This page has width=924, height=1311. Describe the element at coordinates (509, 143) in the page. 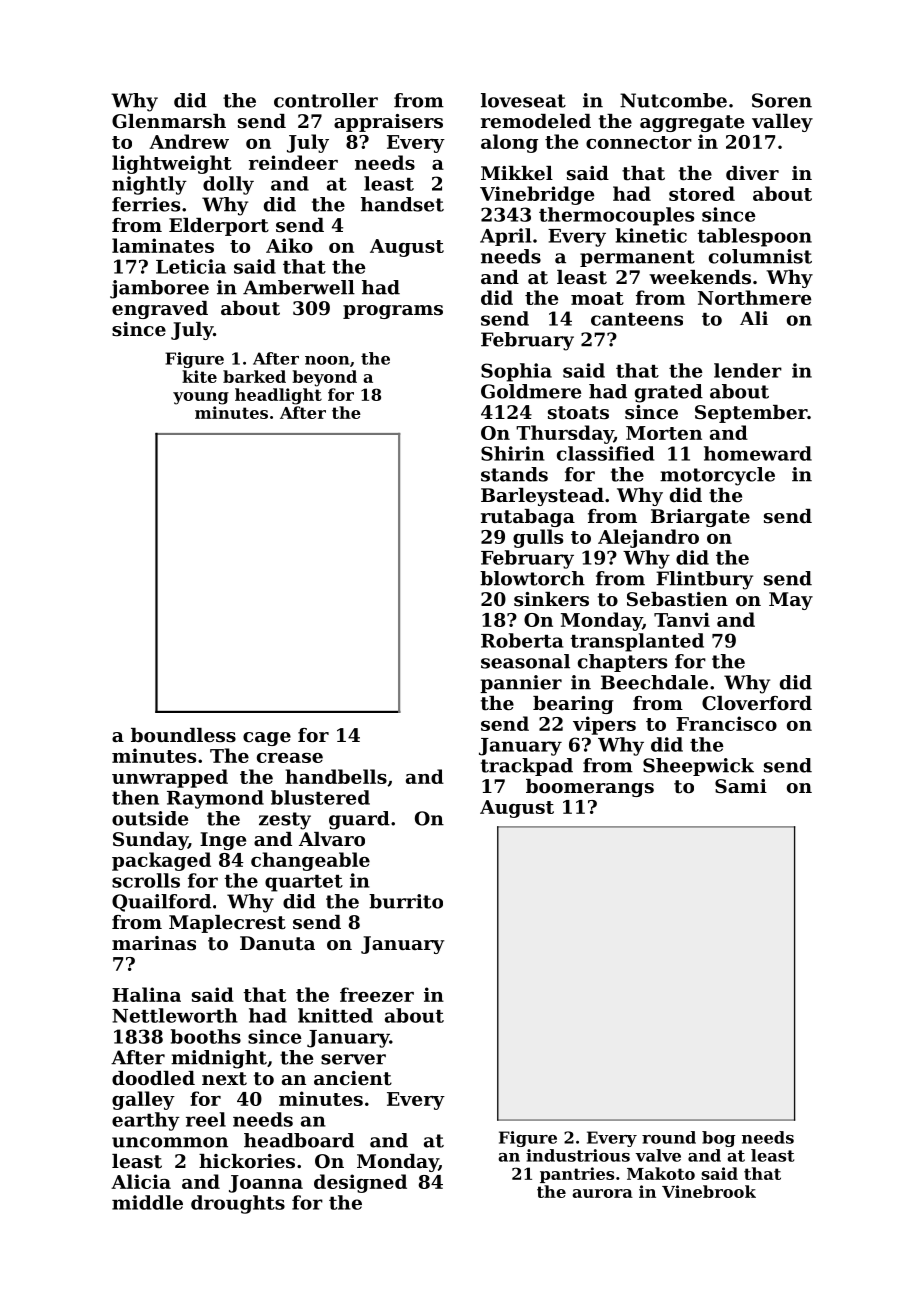

I see `along` at that location.
